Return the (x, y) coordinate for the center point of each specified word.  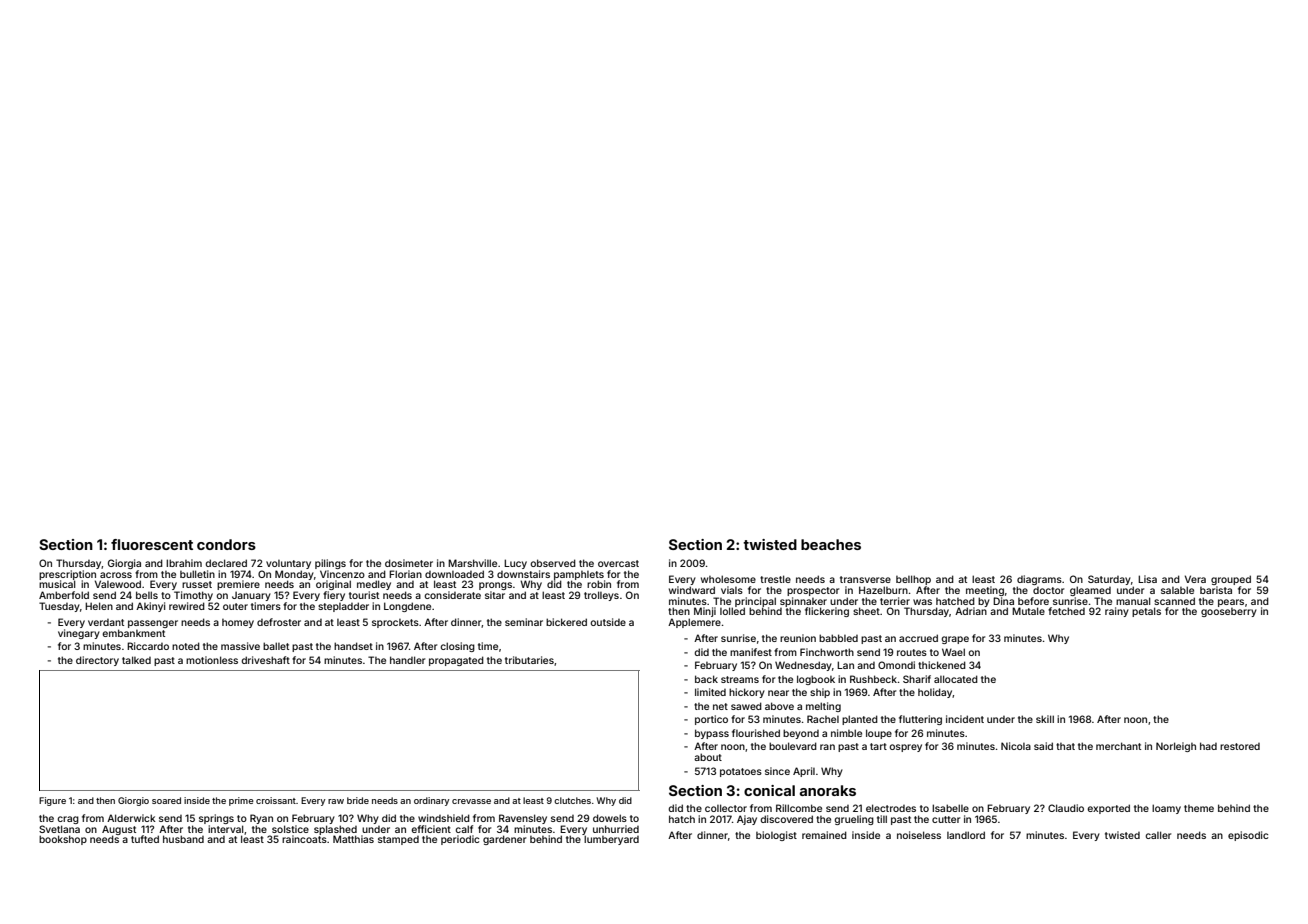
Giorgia (124, 564)
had (1208, 746)
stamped (398, 840)
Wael (953, 652)
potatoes (741, 772)
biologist (776, 836)
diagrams (1039, 580)
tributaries (529, 660)
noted (186, 646)
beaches (831, 544)
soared (166, 800)
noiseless (919, 835)
